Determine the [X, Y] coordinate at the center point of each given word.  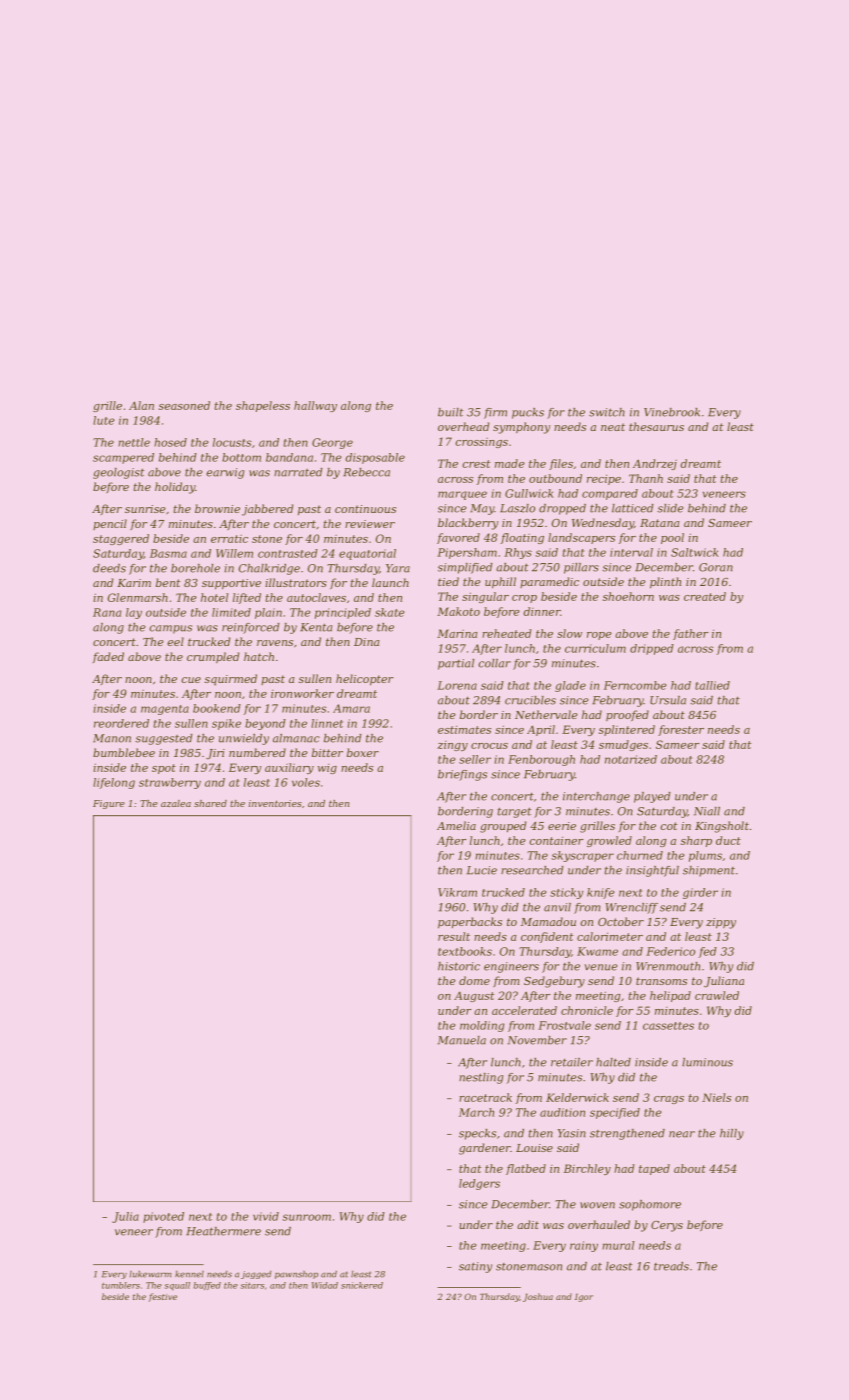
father [690, 634]
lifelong [114, 783]
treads [671, 1266]
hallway [315, 406]
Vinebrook [672, 412]
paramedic [549, 582]
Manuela [462, 1040]
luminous [707, 1062]
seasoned [184, 405]
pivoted [163, 1217]
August [474, 996]
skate [389, 612]
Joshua [538, 1297]
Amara [351, 708]
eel [176, 641]
